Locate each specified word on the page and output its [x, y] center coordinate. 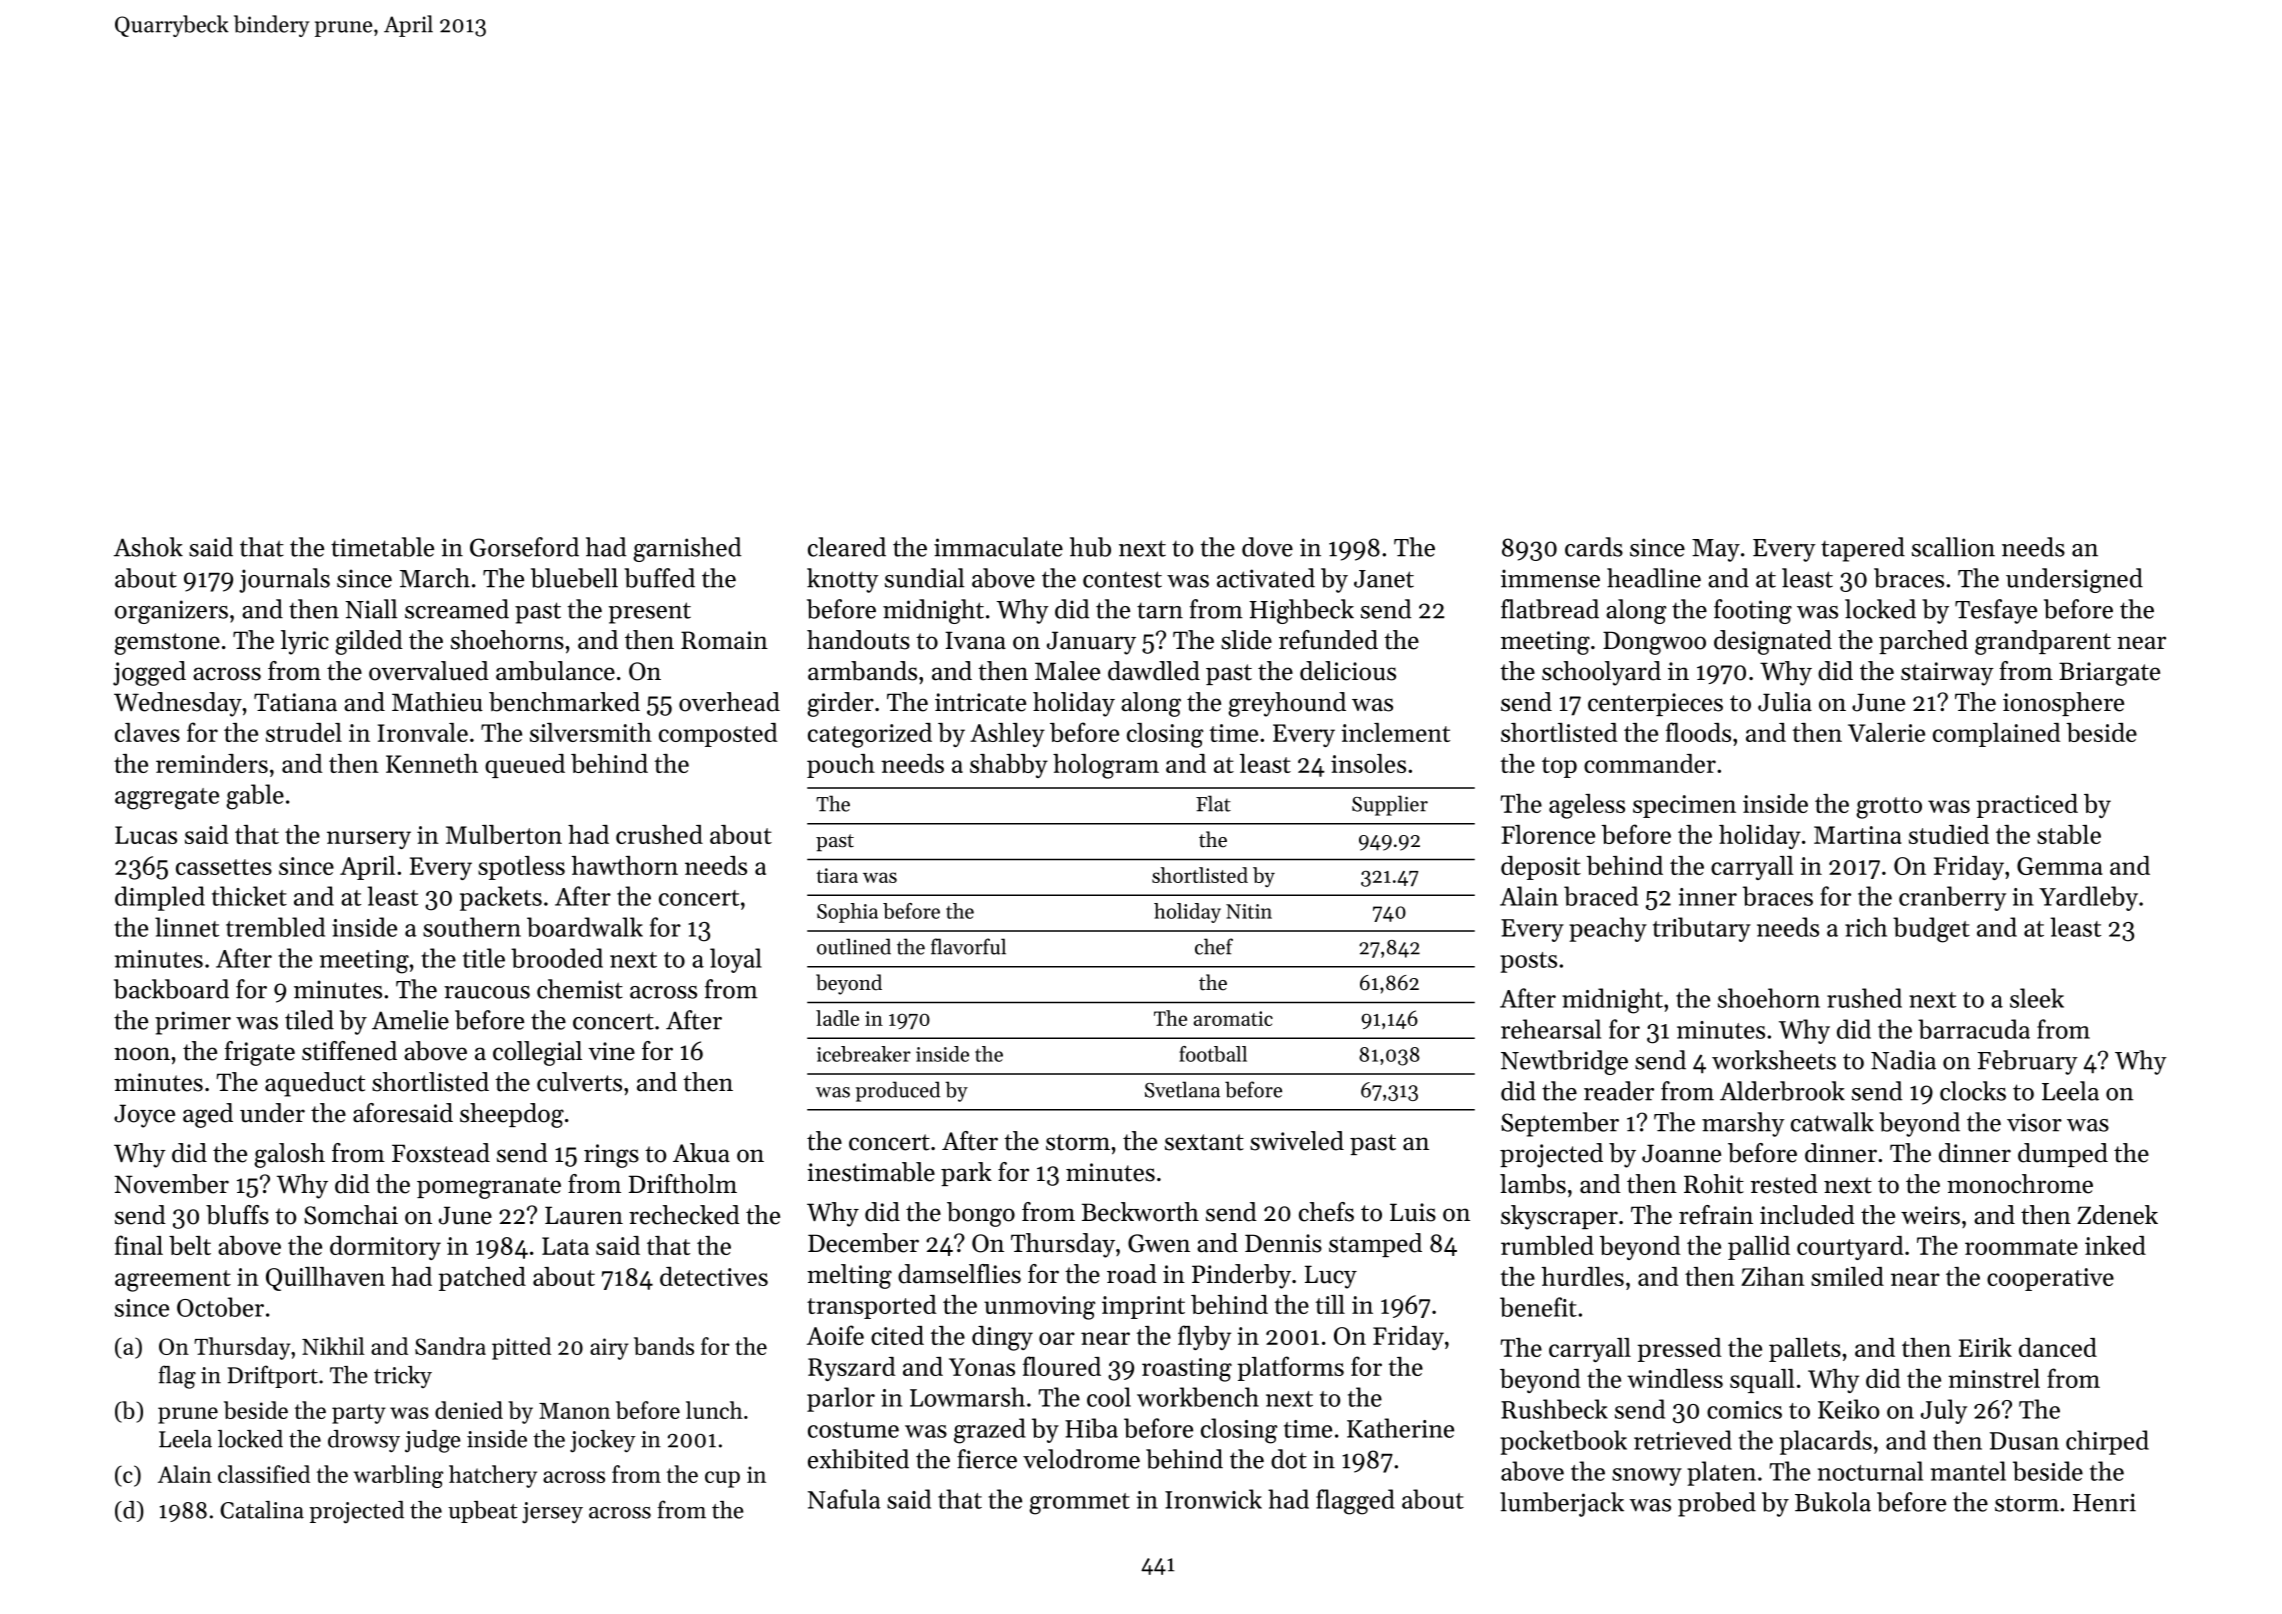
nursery [369, 840]
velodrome [1081, 1459]
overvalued [429, 671]
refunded [1328, 640]
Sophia [847, 913]
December [863, 1243]
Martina [1858, 835]
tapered [1863, 549]
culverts [579, 1082]
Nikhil [333, 1346]
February [2027, 1062]
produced [898, 1091]
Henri [2104, 1502]
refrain [1716, 1215]
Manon [574, 1411]
